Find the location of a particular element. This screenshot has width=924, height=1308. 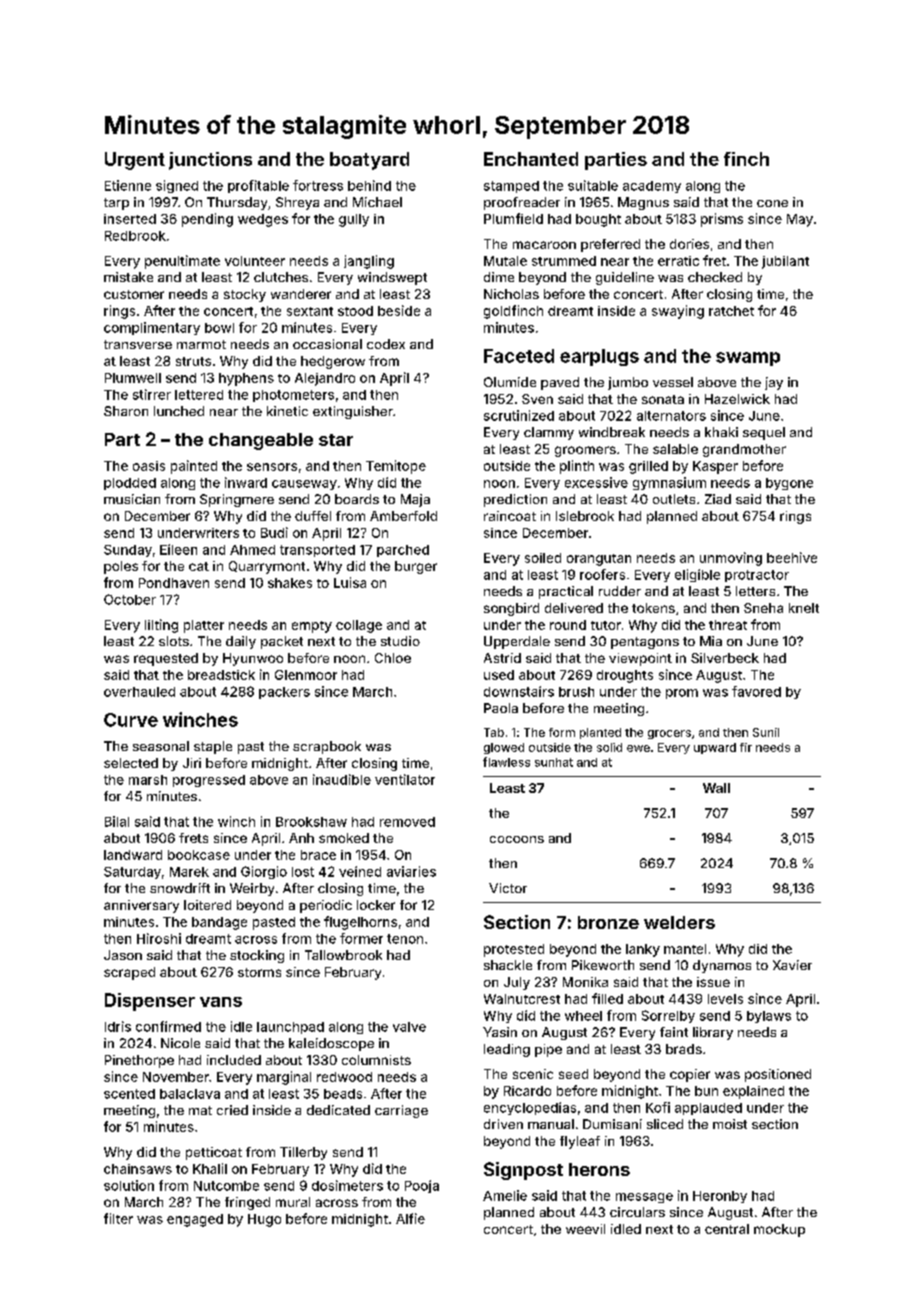

cone is located at coordinates (772, 203).
